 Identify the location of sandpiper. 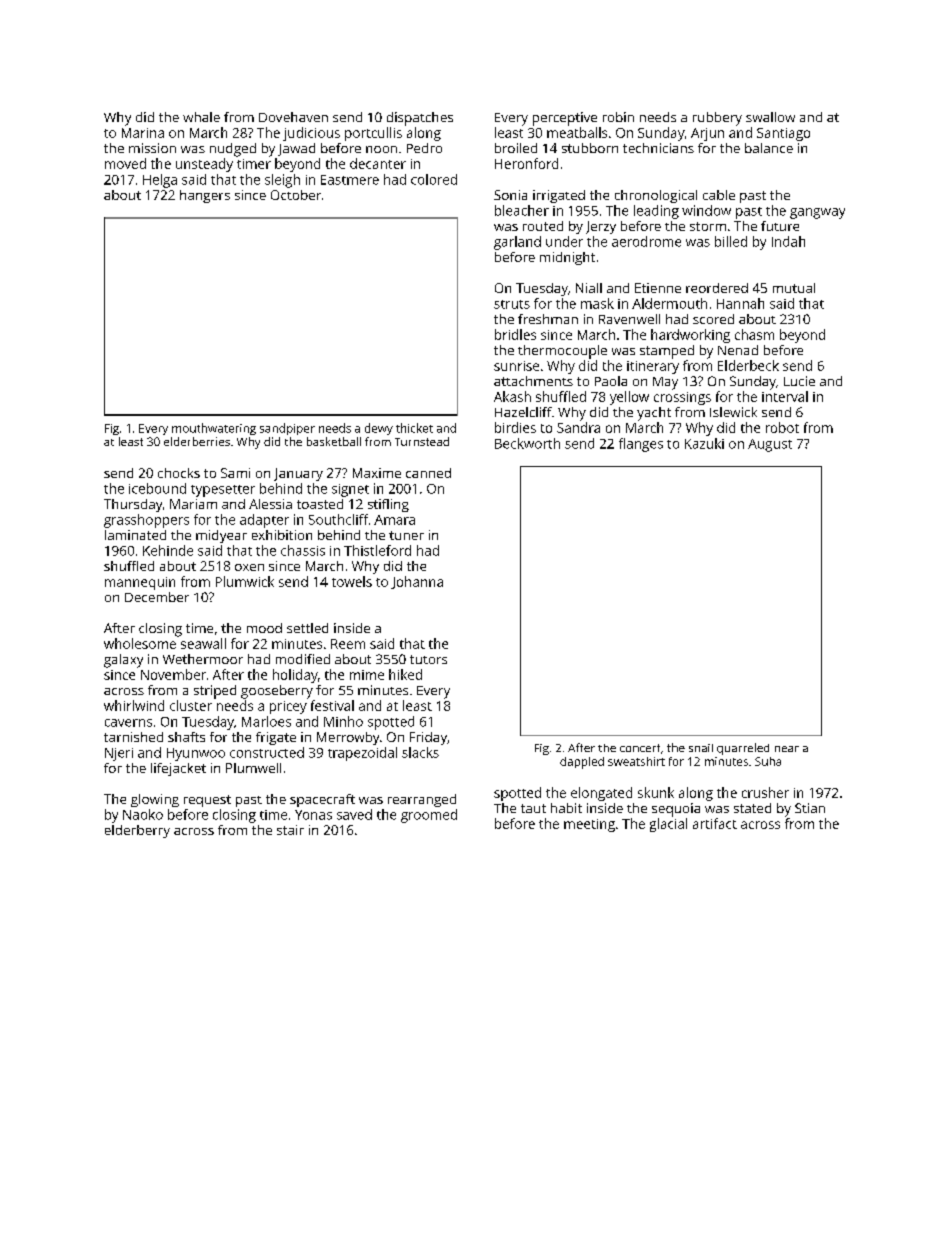
(287, 429).
